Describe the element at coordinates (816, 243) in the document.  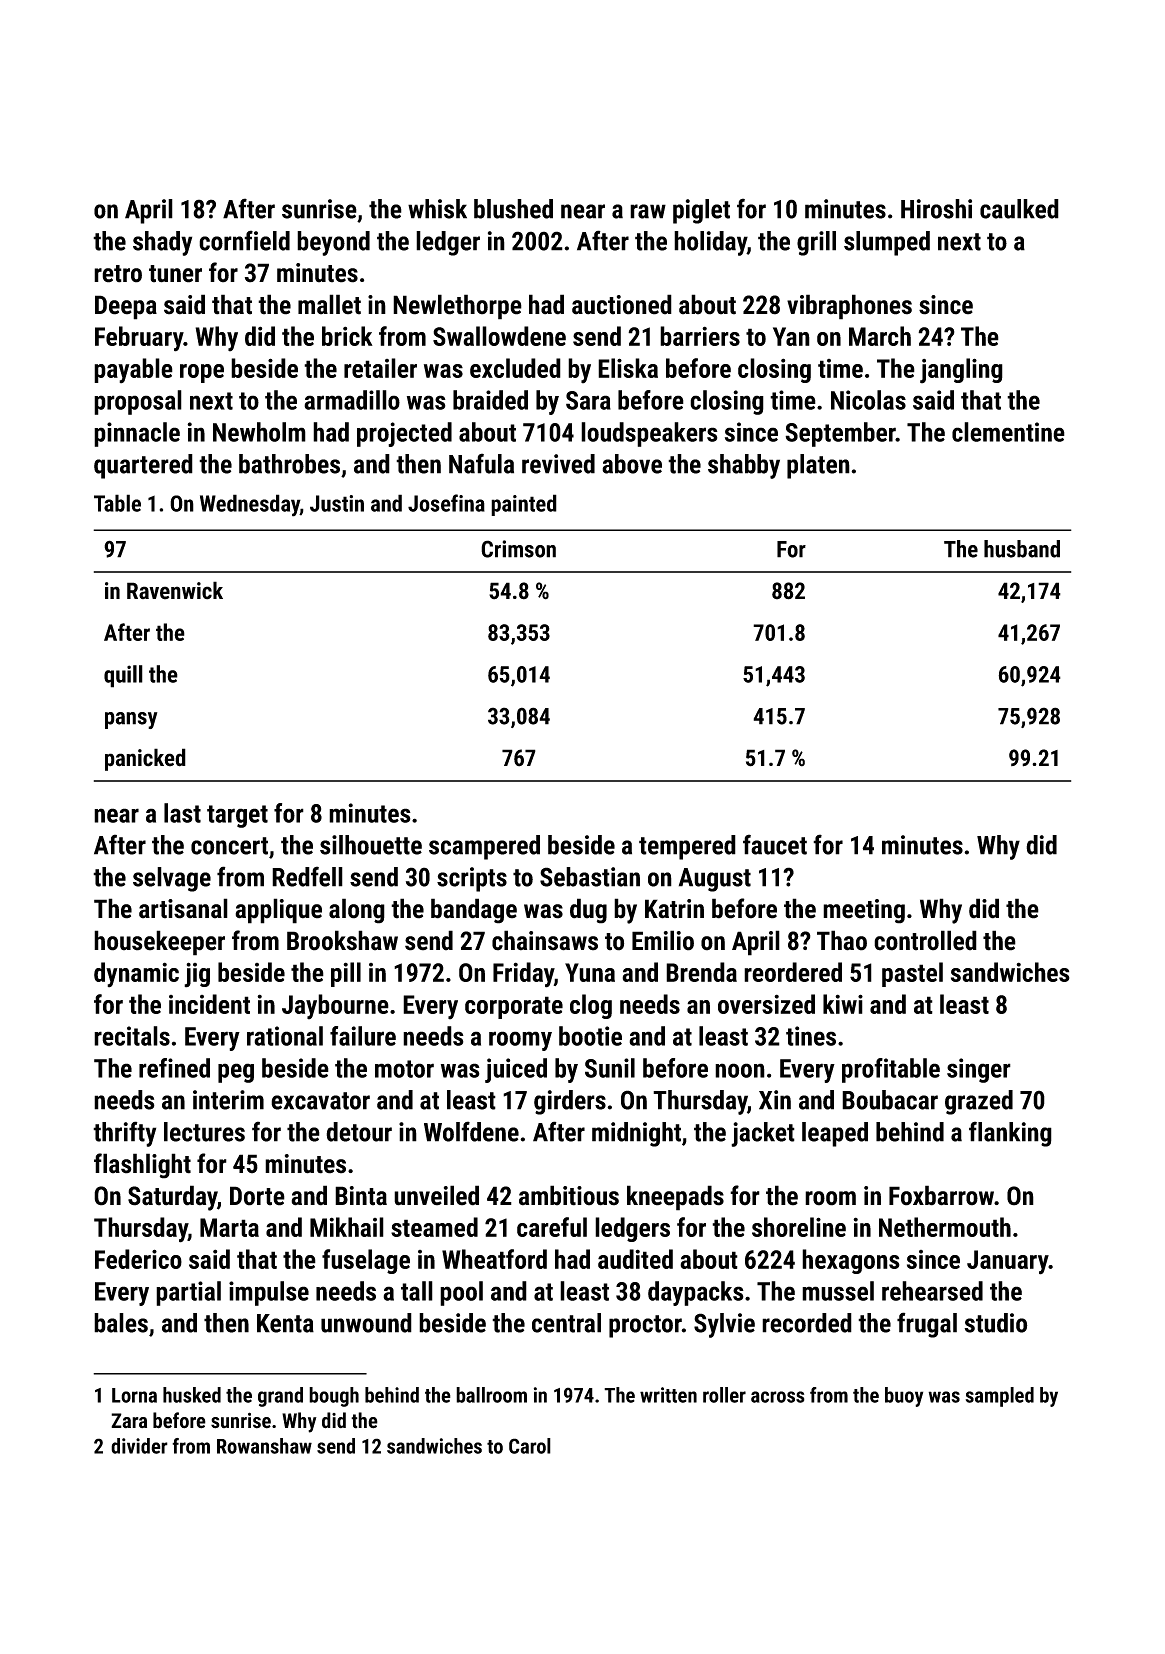
I see `grill` at that location.
